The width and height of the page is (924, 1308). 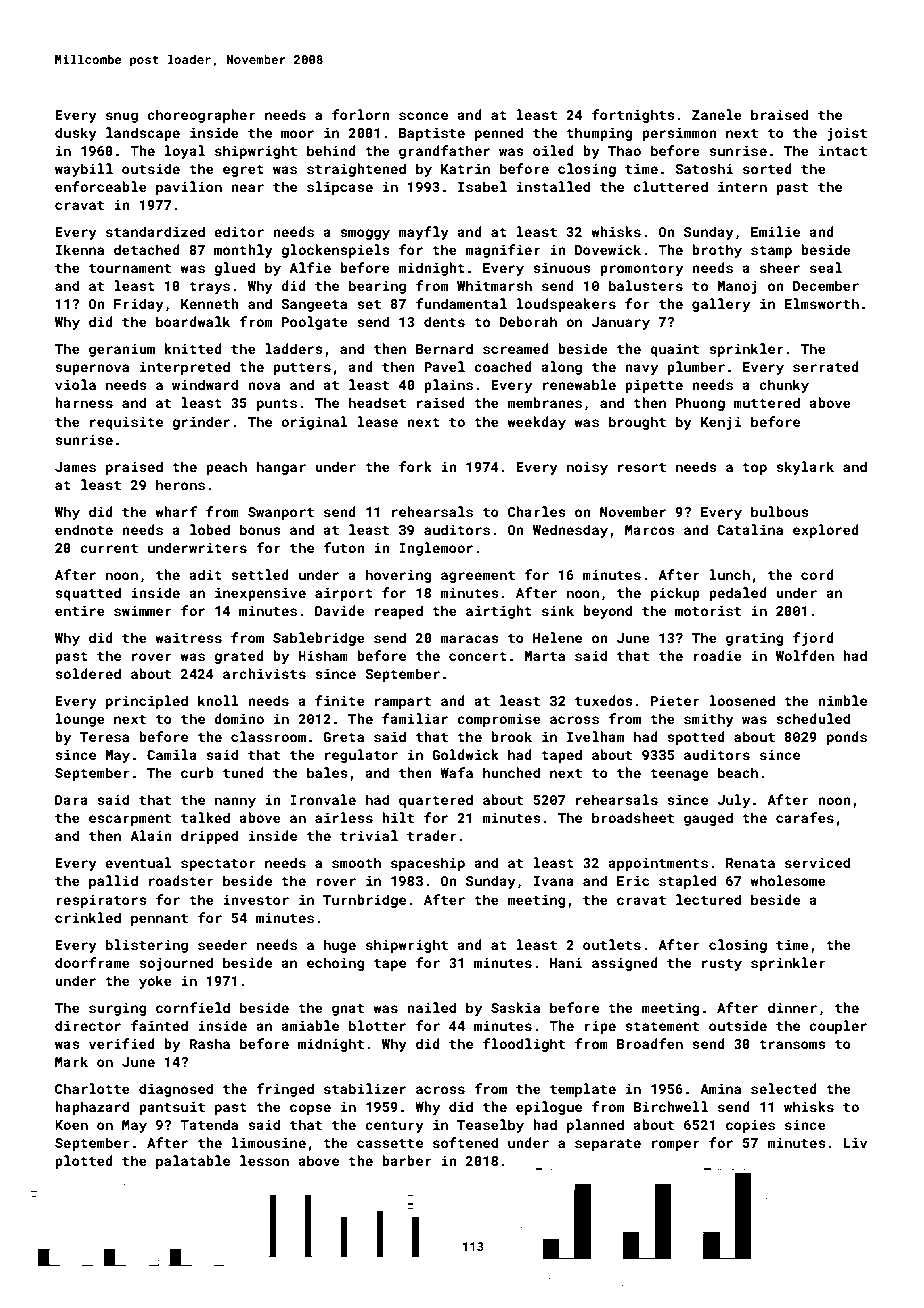 What do you see at coordinates (403, 703) in the page?
I see `rampart` at bounding box center [403, 703].
